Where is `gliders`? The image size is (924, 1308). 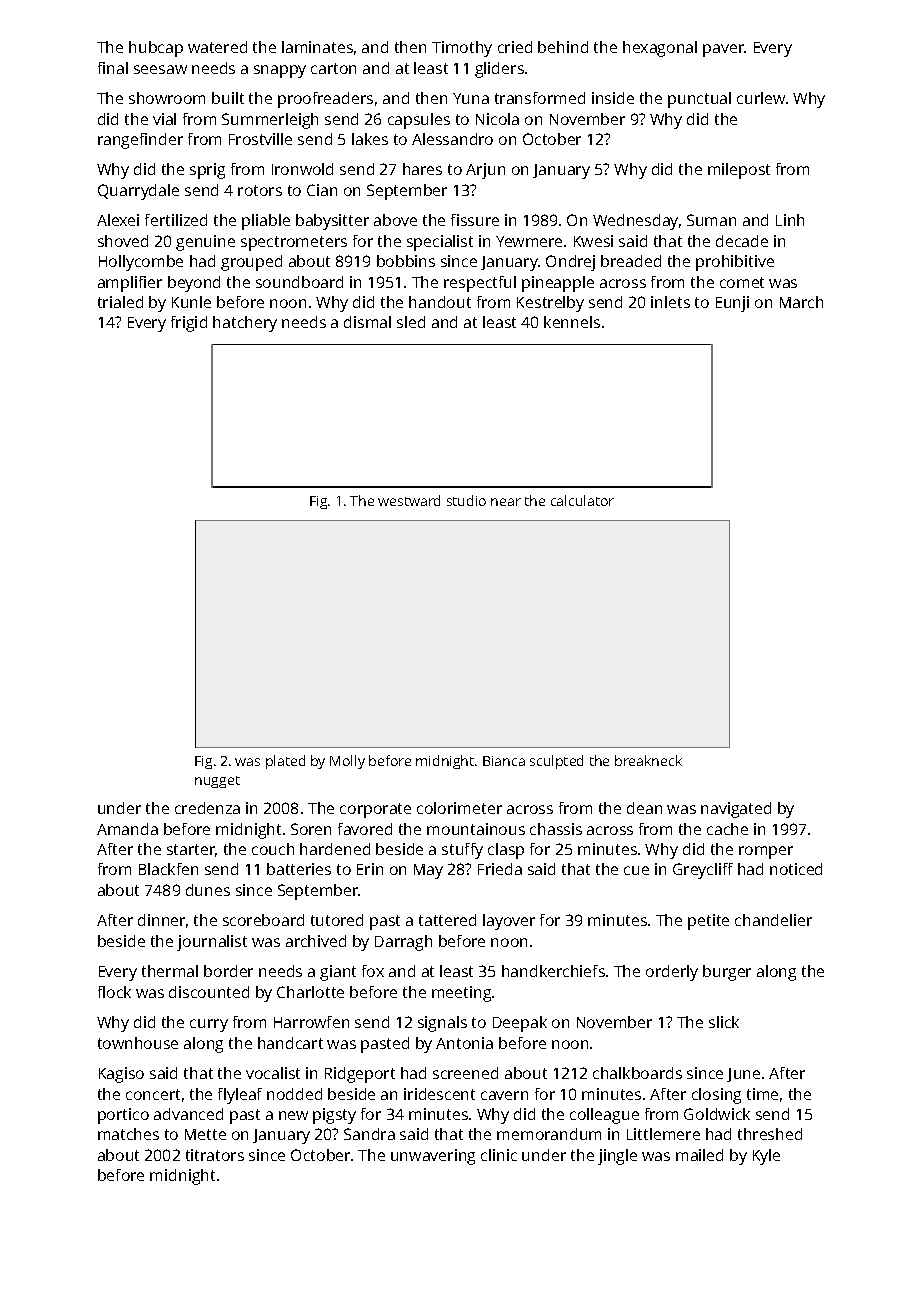
gliders is located at coordinates (499, 70).
